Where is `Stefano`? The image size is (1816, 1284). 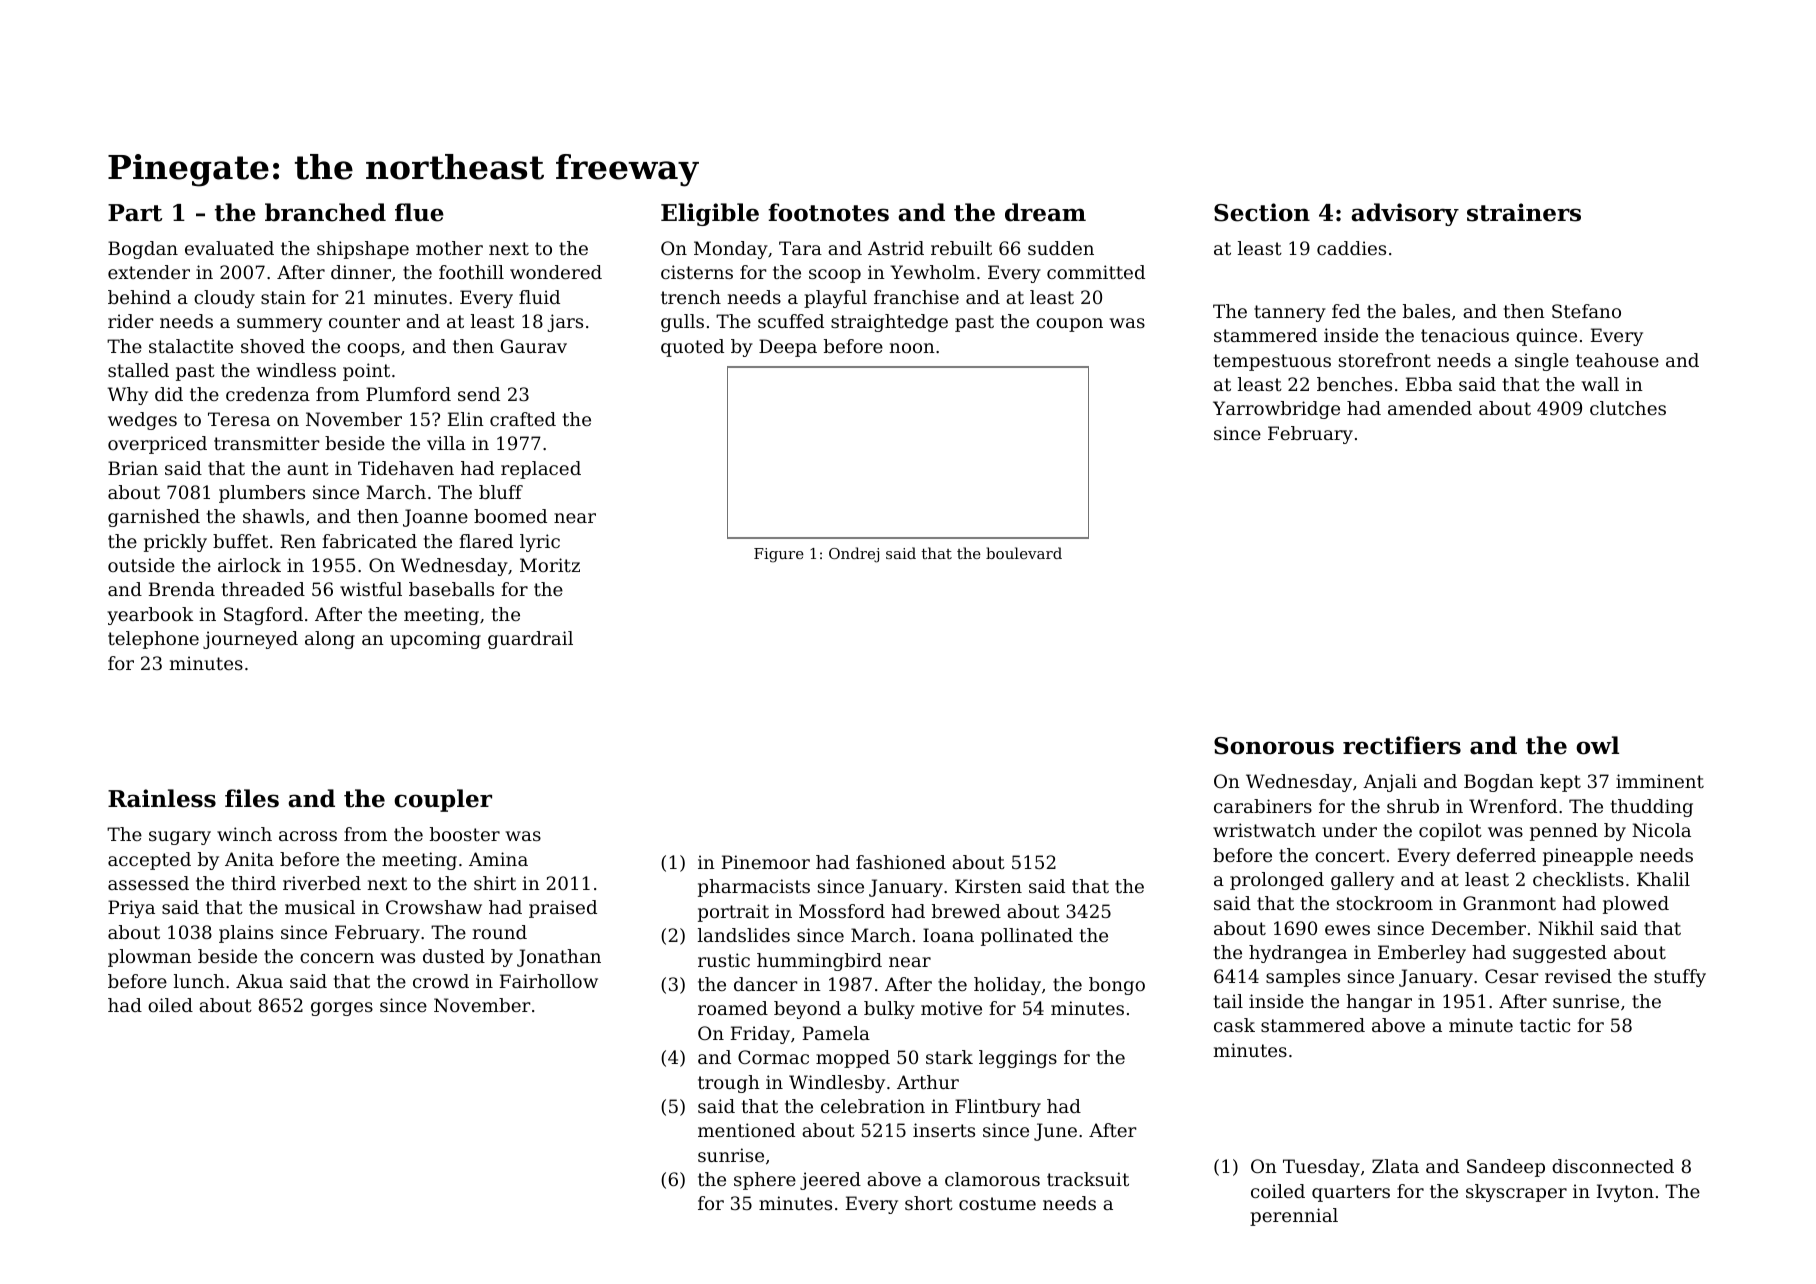 Stefano is located at coordinates (1586, 311).
